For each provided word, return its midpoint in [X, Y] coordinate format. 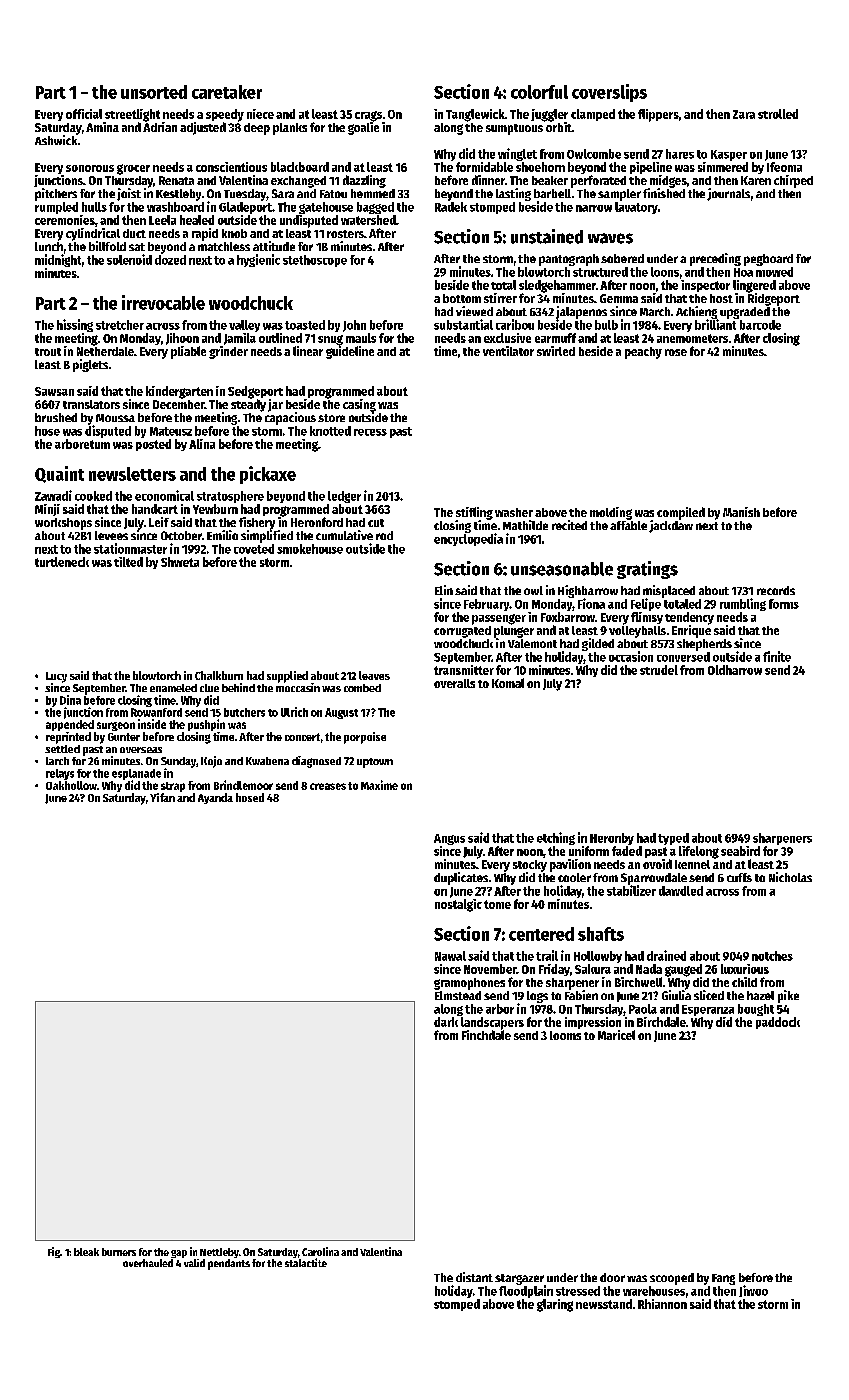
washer [514, 512]
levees [111, 535]
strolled [778, 114]
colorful [539, 92]
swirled [556, 351]
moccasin [298, 687]
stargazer [519, 1279]
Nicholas [790, 877]
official [84, 114]
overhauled [148, 1263]
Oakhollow [71, 785]
